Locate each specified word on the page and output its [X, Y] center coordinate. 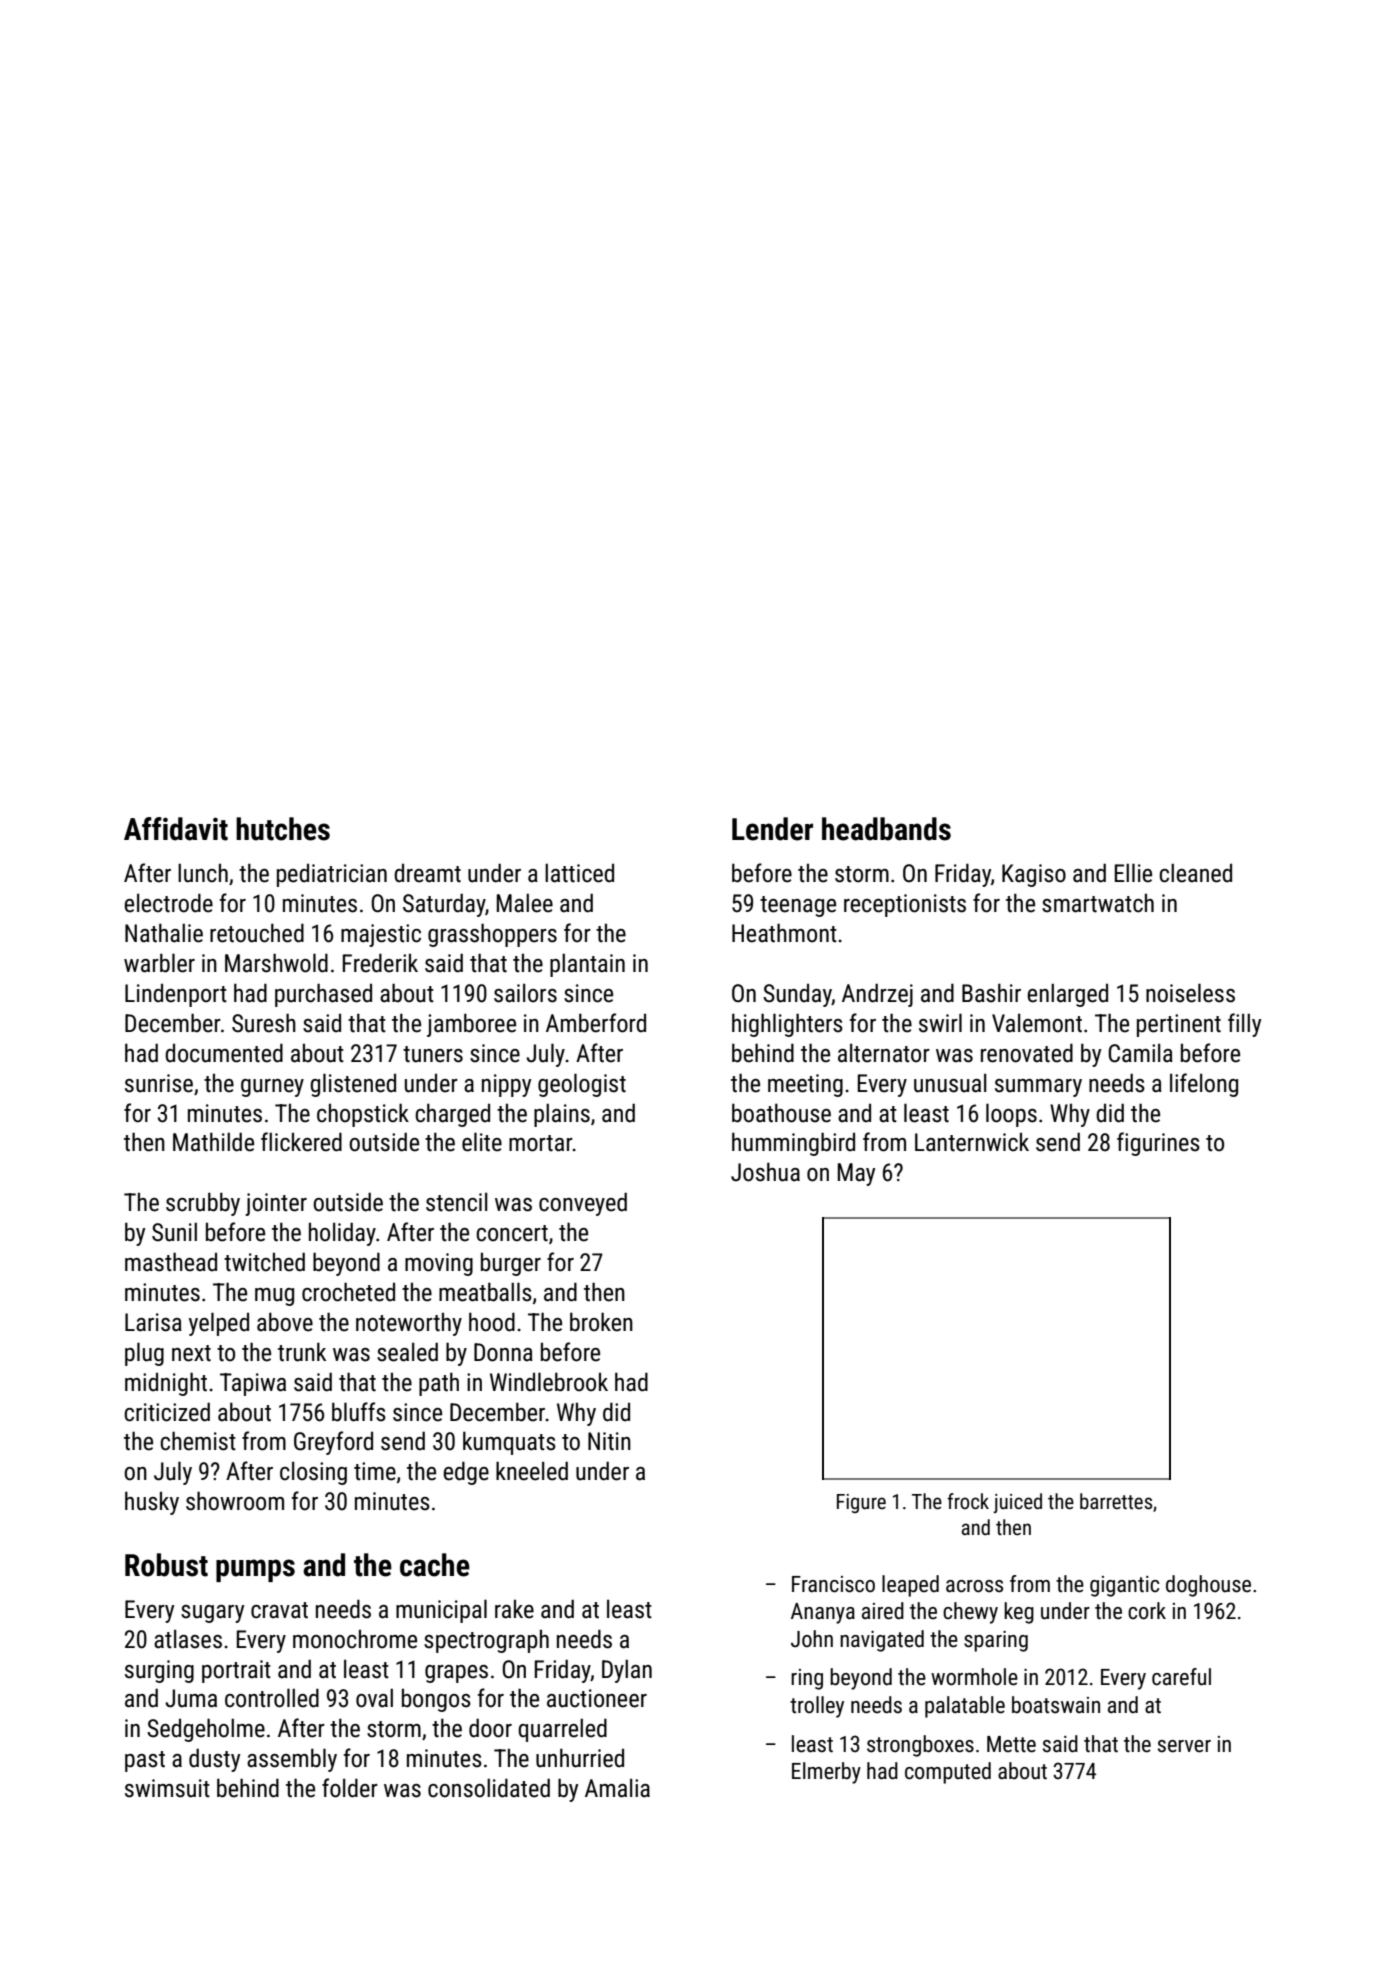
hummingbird [793, 1144]
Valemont [1037, 1023]
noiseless [1190, 993]
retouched [257, 933]
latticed [579, 873]
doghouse [1208, 1586]
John [812, 1639]
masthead [171, 1262]
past [145, 1761]
